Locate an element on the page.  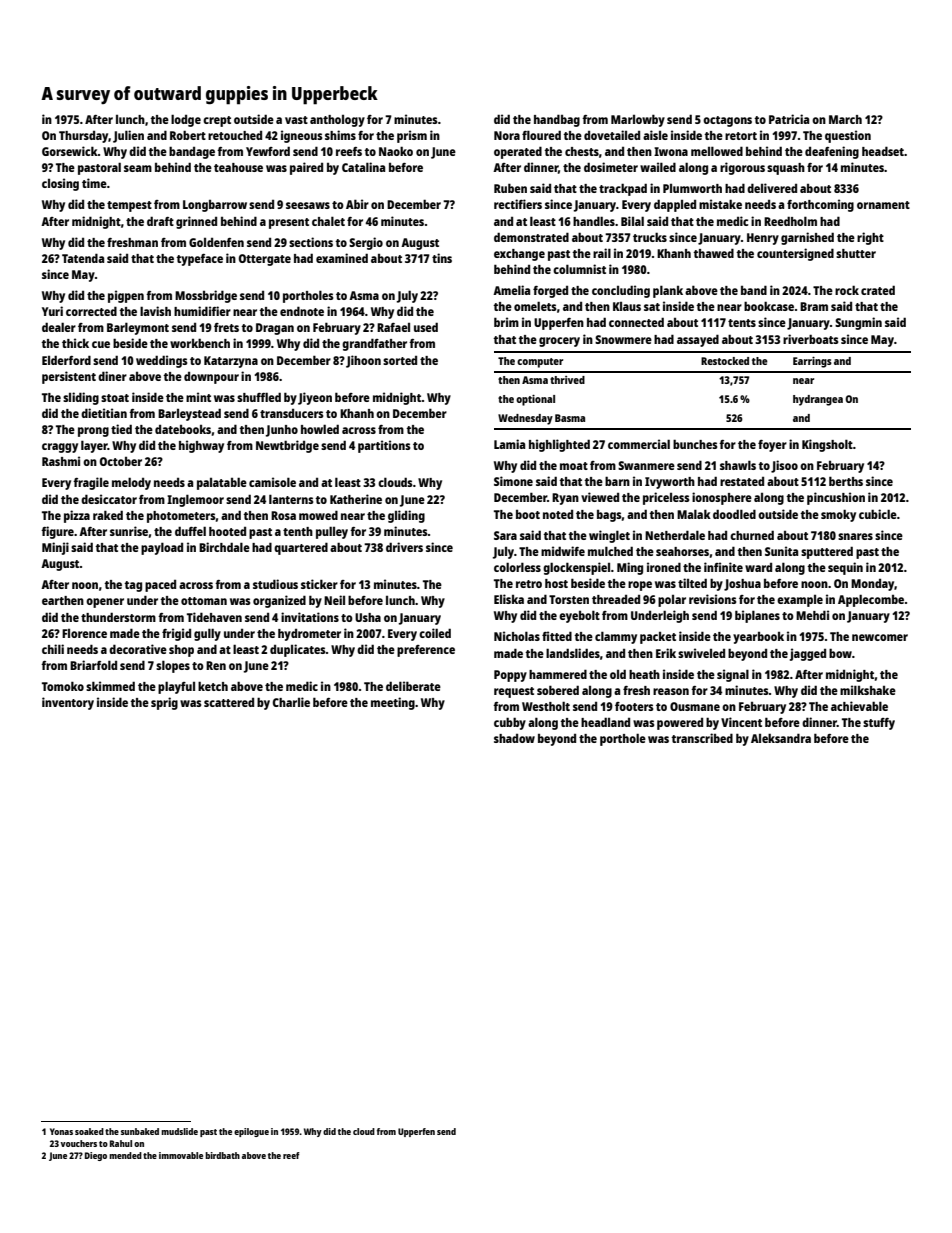
lodge is located at coordinates (186, 120).
